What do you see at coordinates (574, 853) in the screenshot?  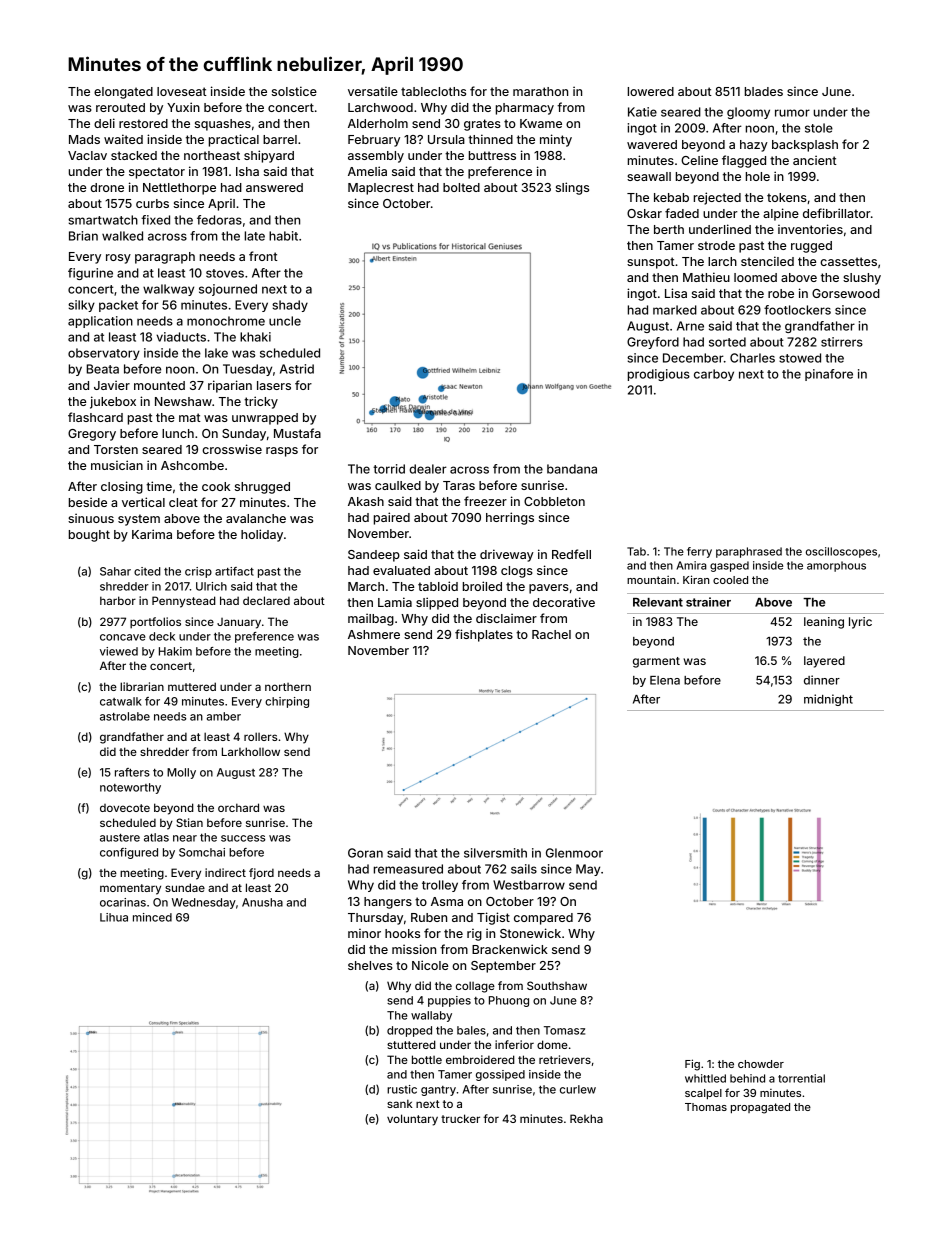 I see `Glenmoor` at bounding box center [574, 853].
